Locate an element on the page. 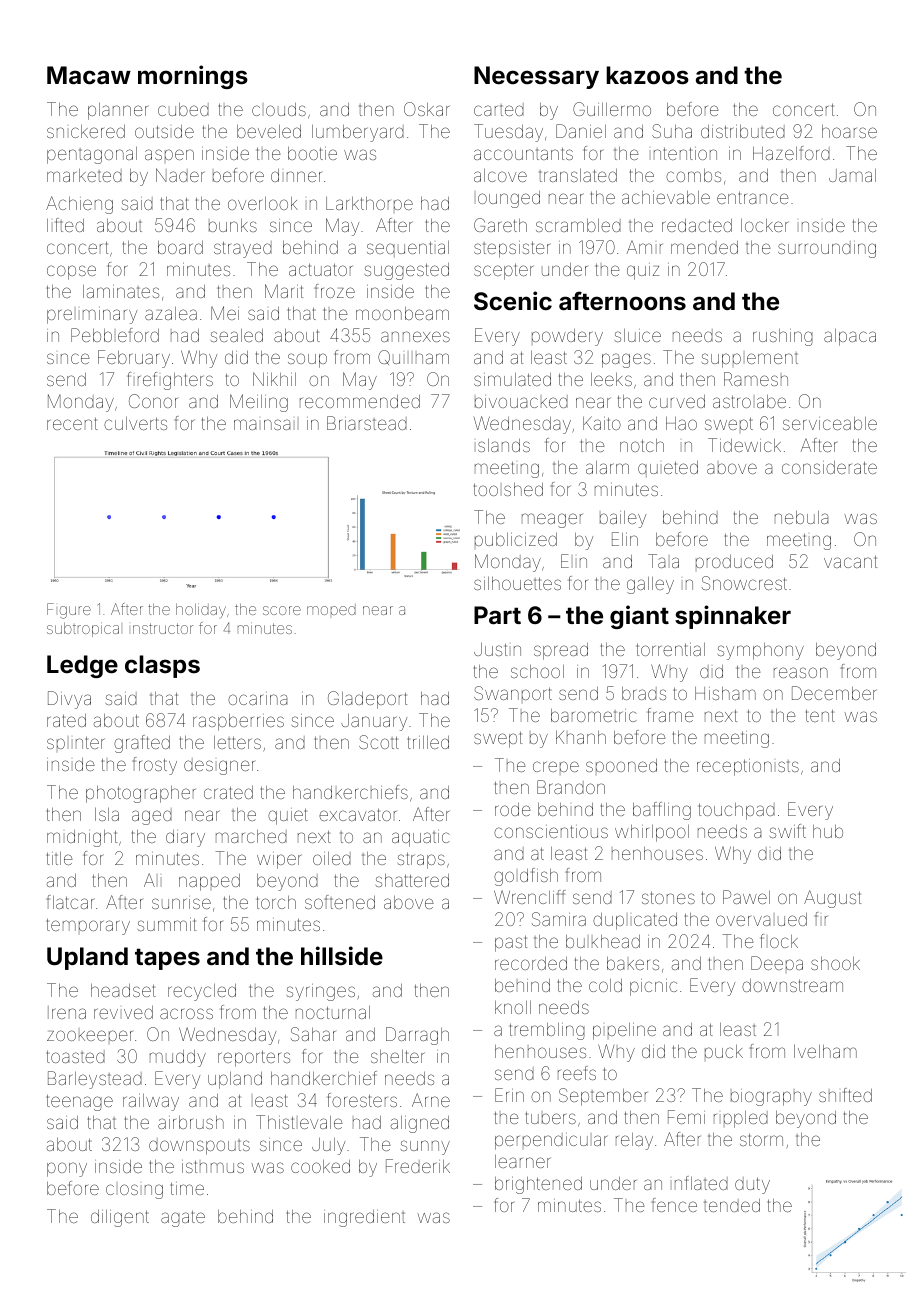 This document has height=1308, width=924. Hao is located at coordinates (681, 423).
